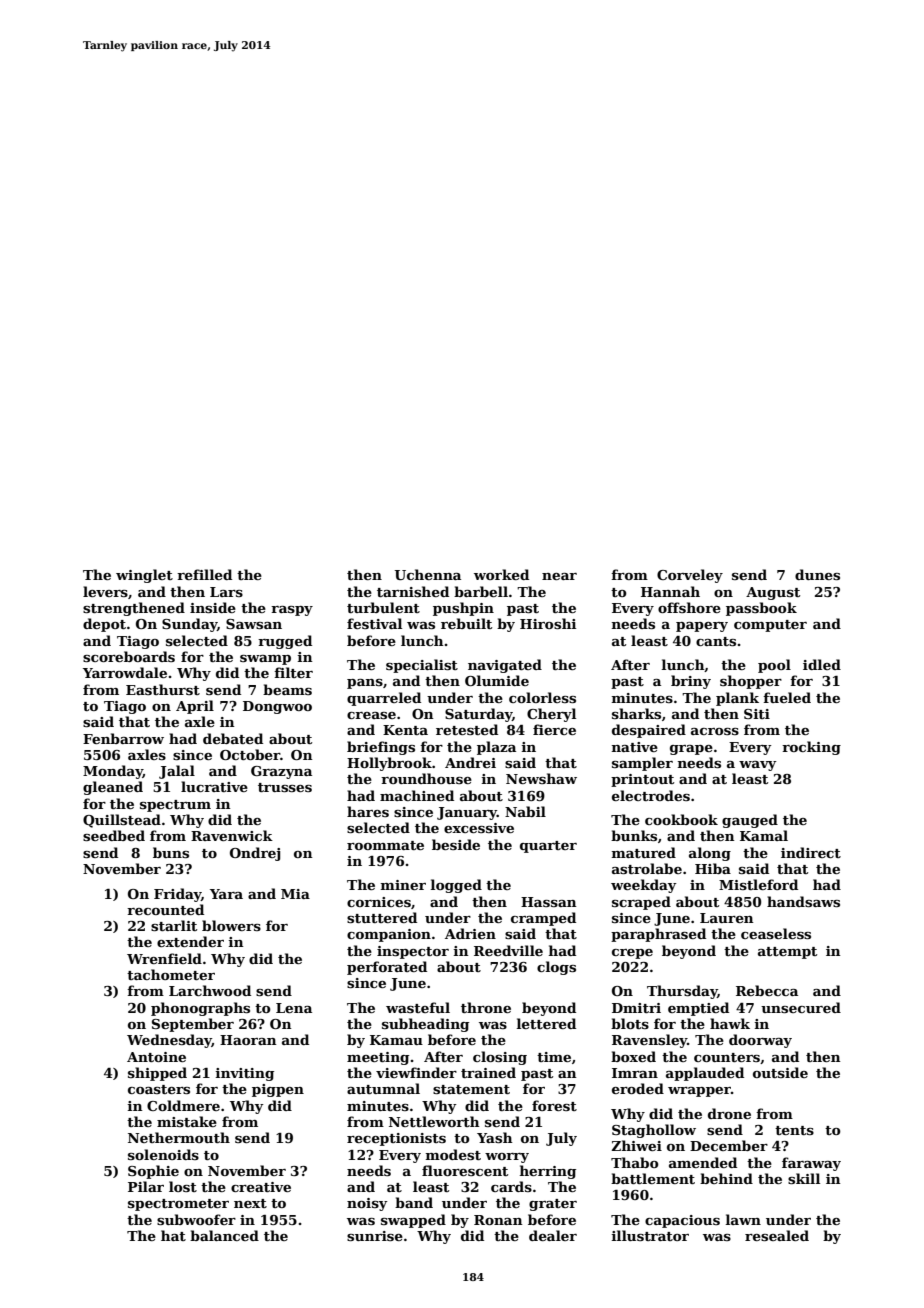 The image size is (924, 1308). I want to click on Larchwood, so click(210, 990).
